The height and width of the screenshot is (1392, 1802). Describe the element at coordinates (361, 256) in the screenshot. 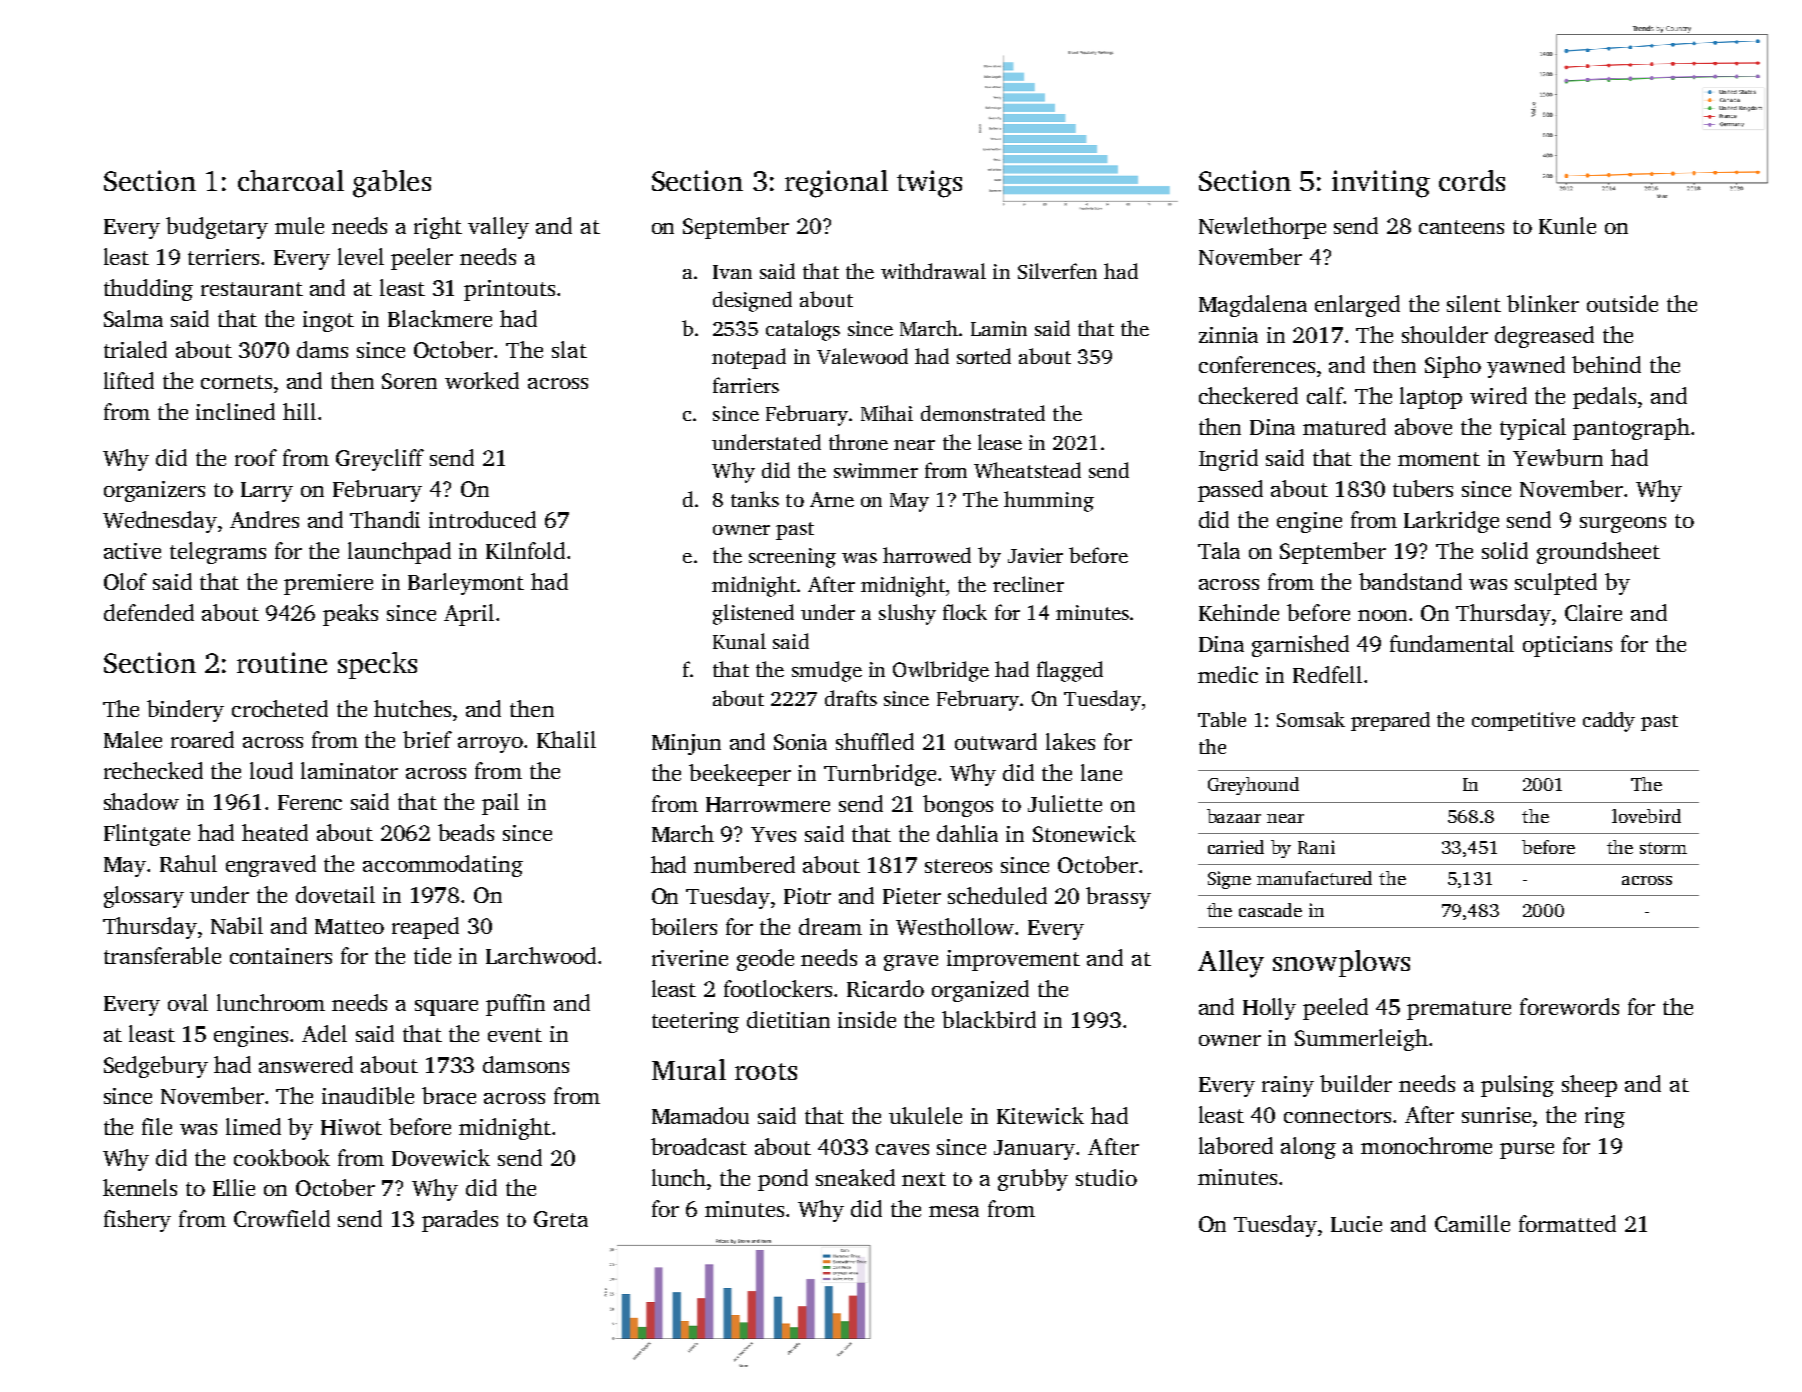

I see `level` at that location.
